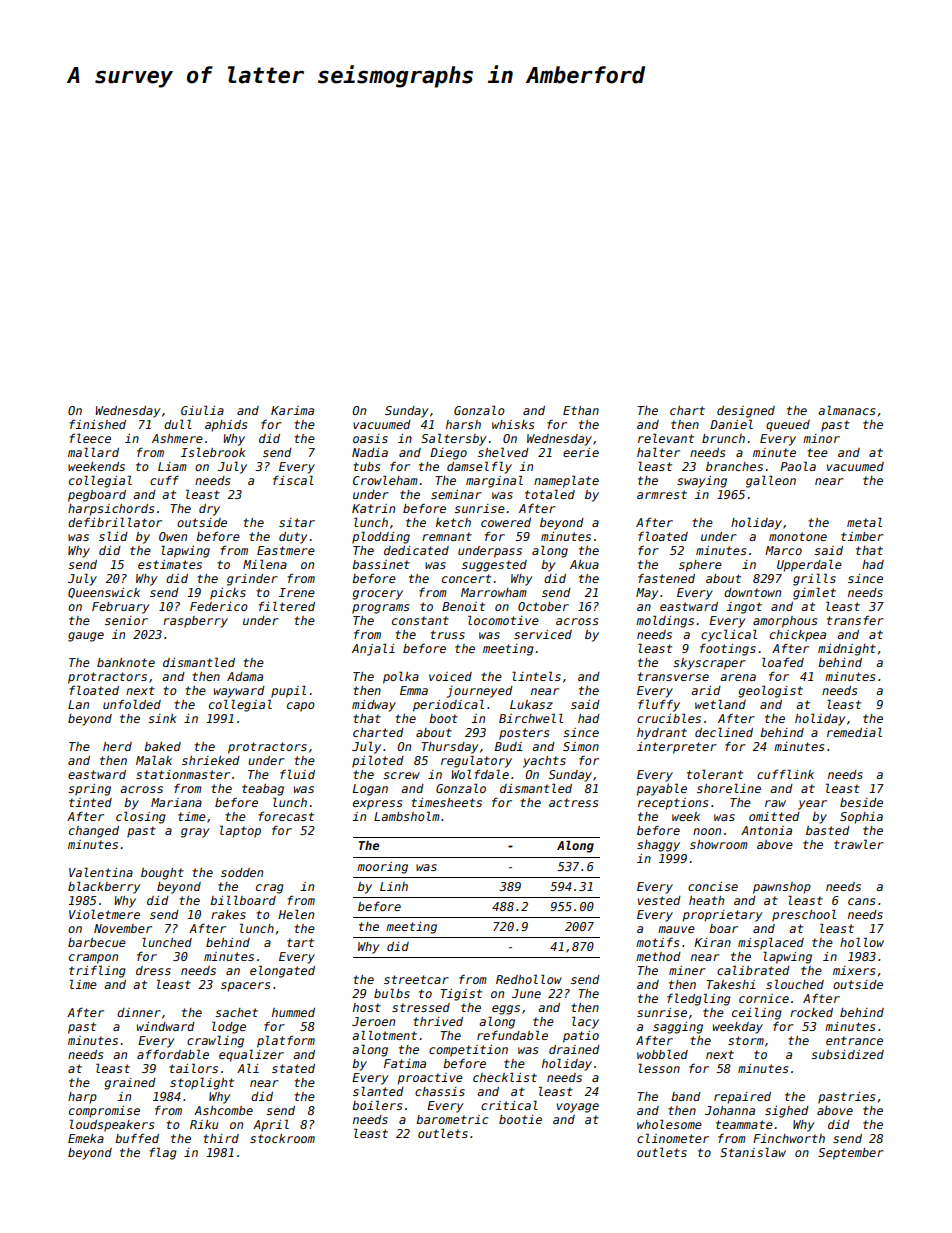 This image has height=1233, width=952. What do you see at coordinates (293, 480) in the image?
I see `fiscal` at bounding box center [293, 480].
